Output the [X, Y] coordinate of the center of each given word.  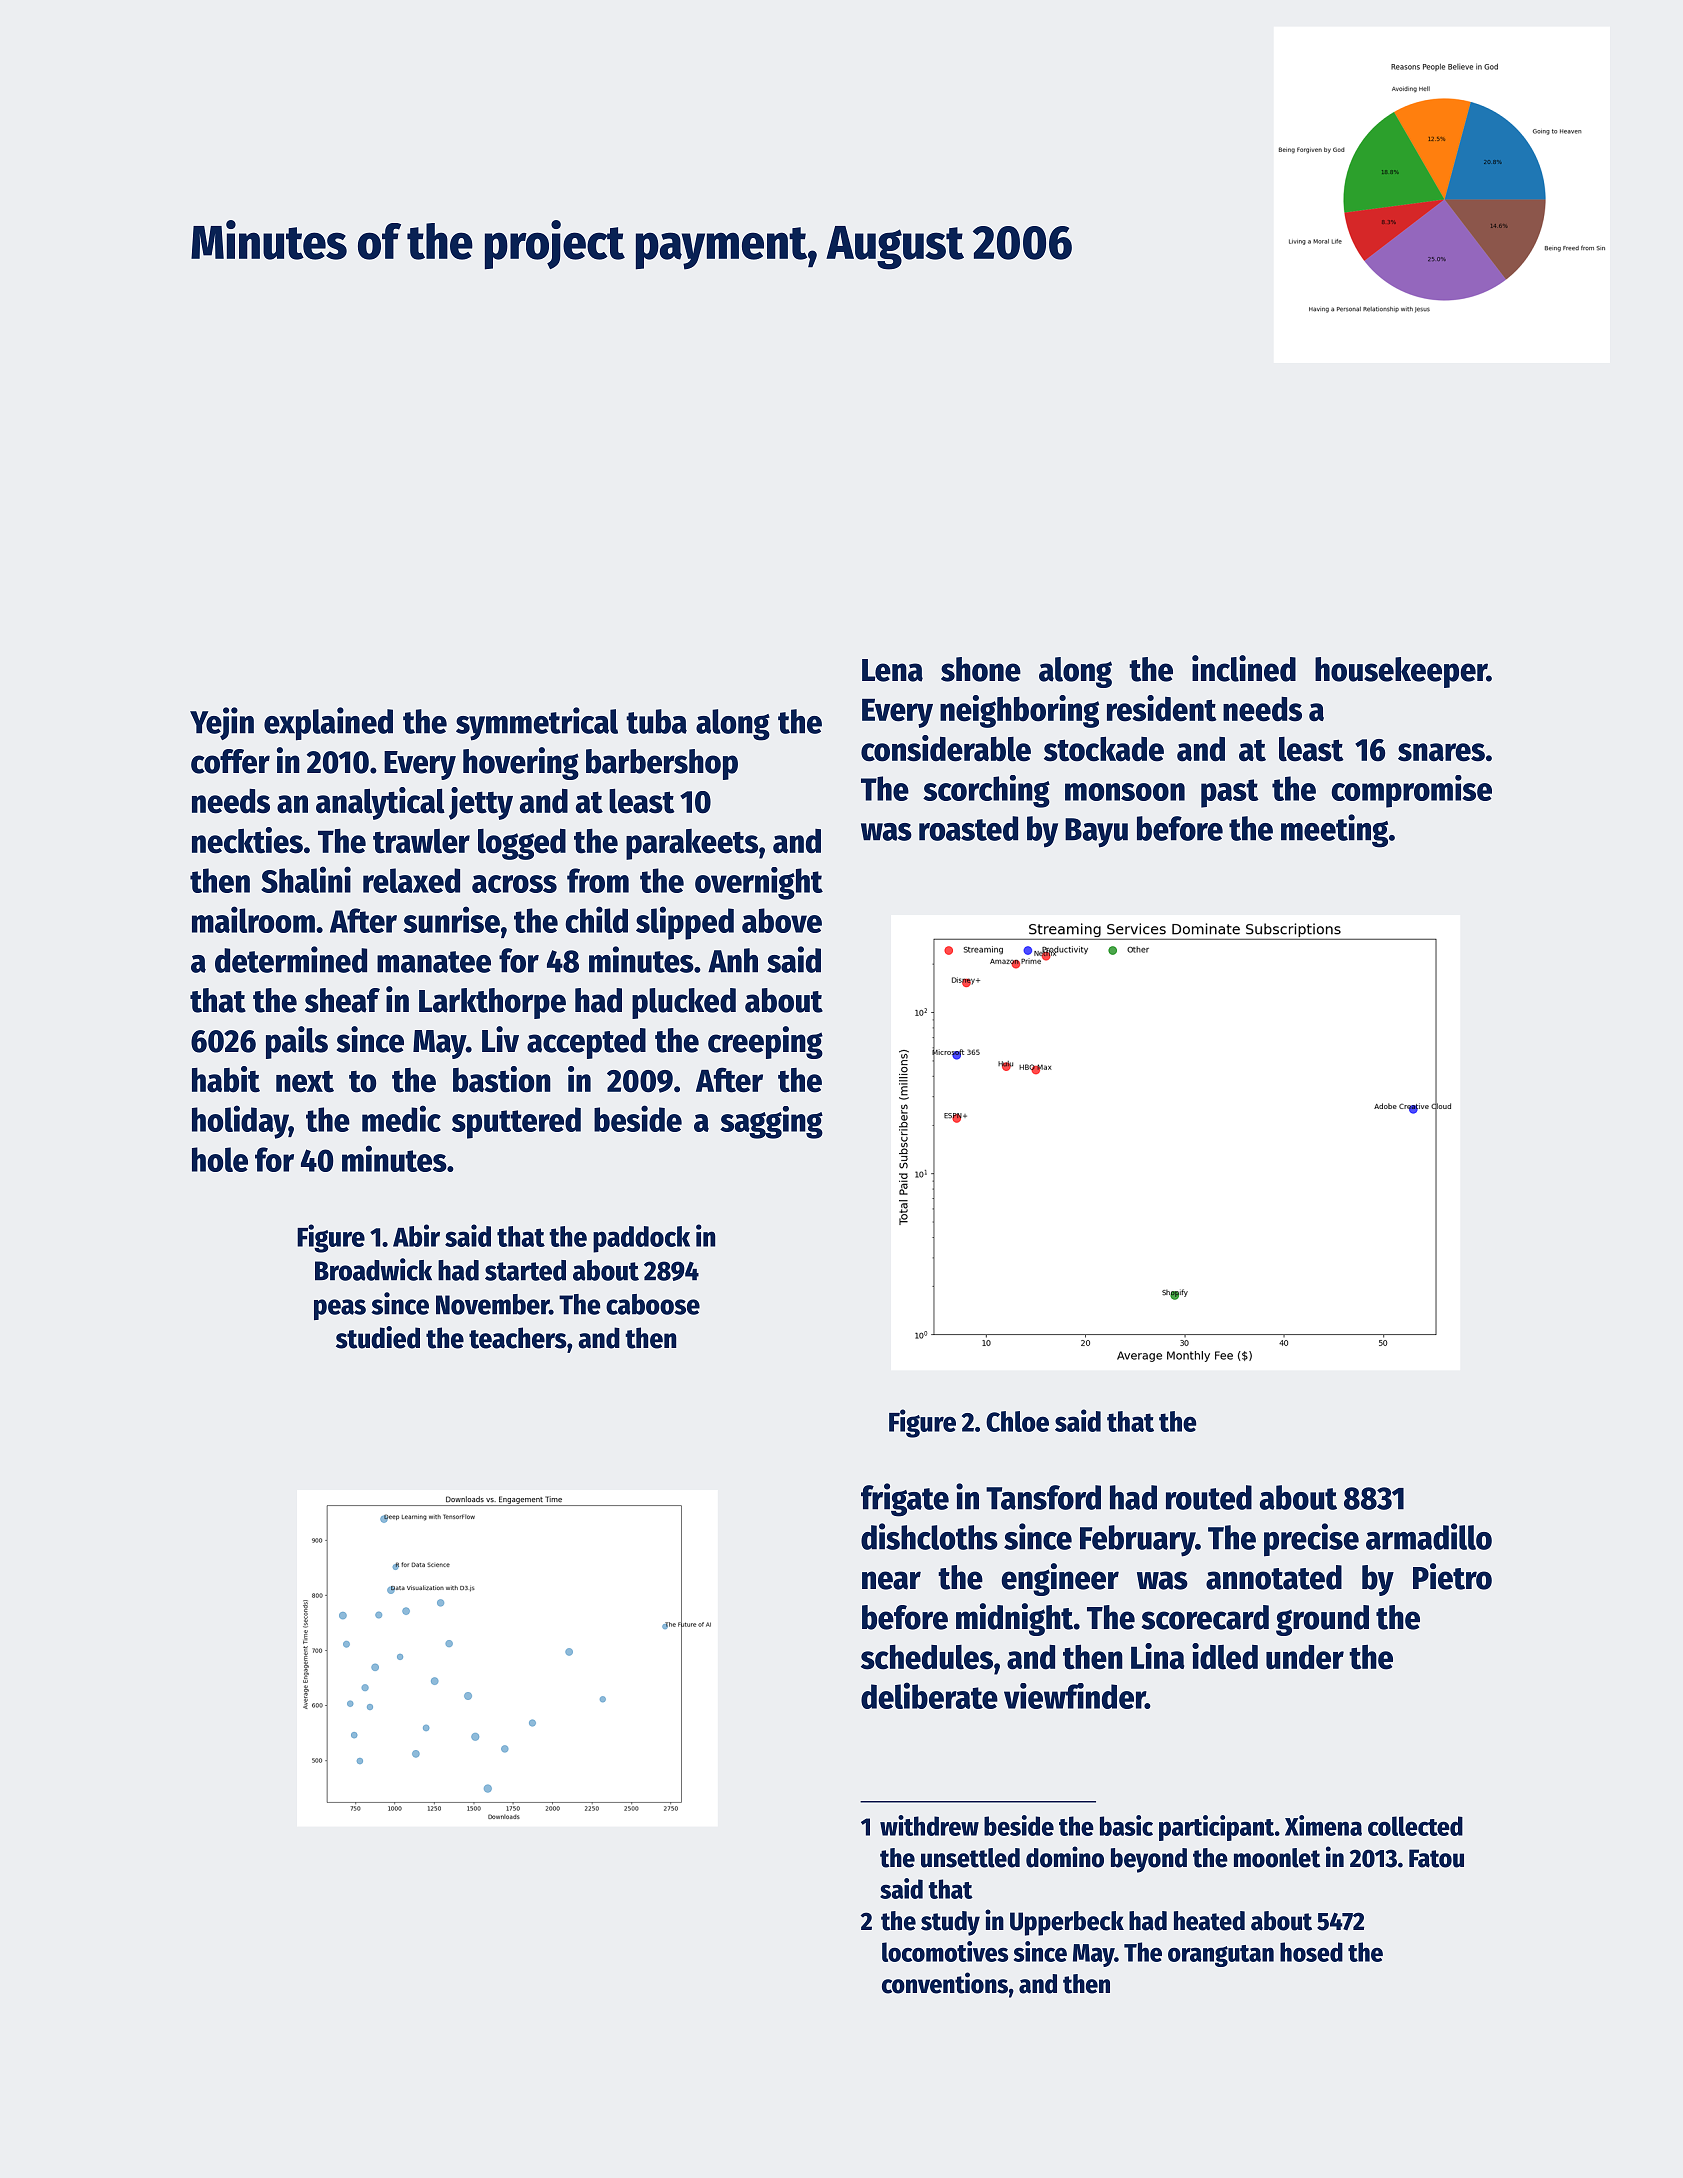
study [950, 1923]
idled [1225, 1656]
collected [1415, 1826]
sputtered [516, 1123]
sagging [771, 1122]
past [1230, 793]
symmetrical [537, 724]
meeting [1334, 831]
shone [981, 669]
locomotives [945, 1951]
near [891, 1580]
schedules [927, 1657]
